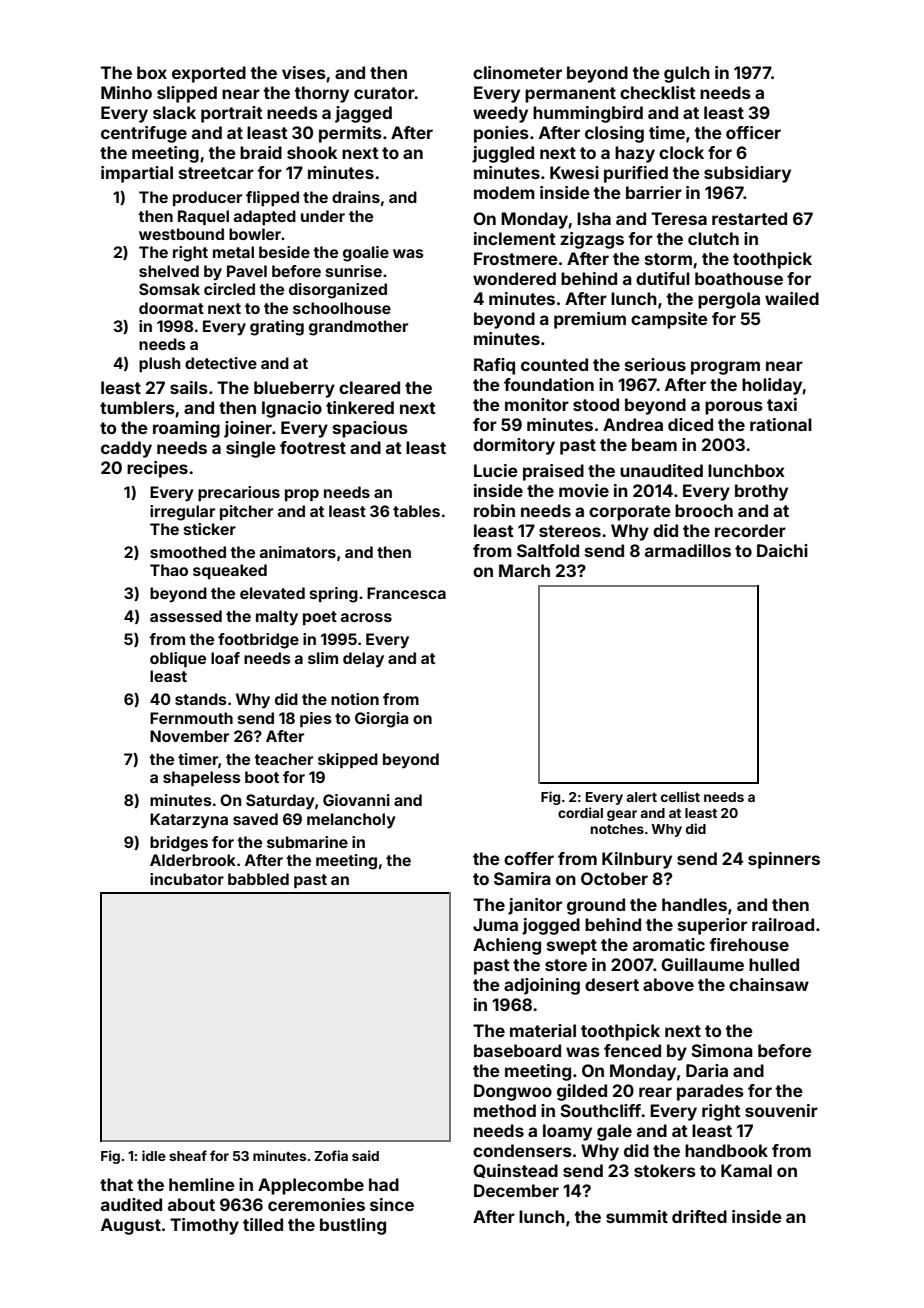  What do you see at coordinates (353, 1226) in the screenshot?
I see `bustling` at bounding box center [353, 1226].
